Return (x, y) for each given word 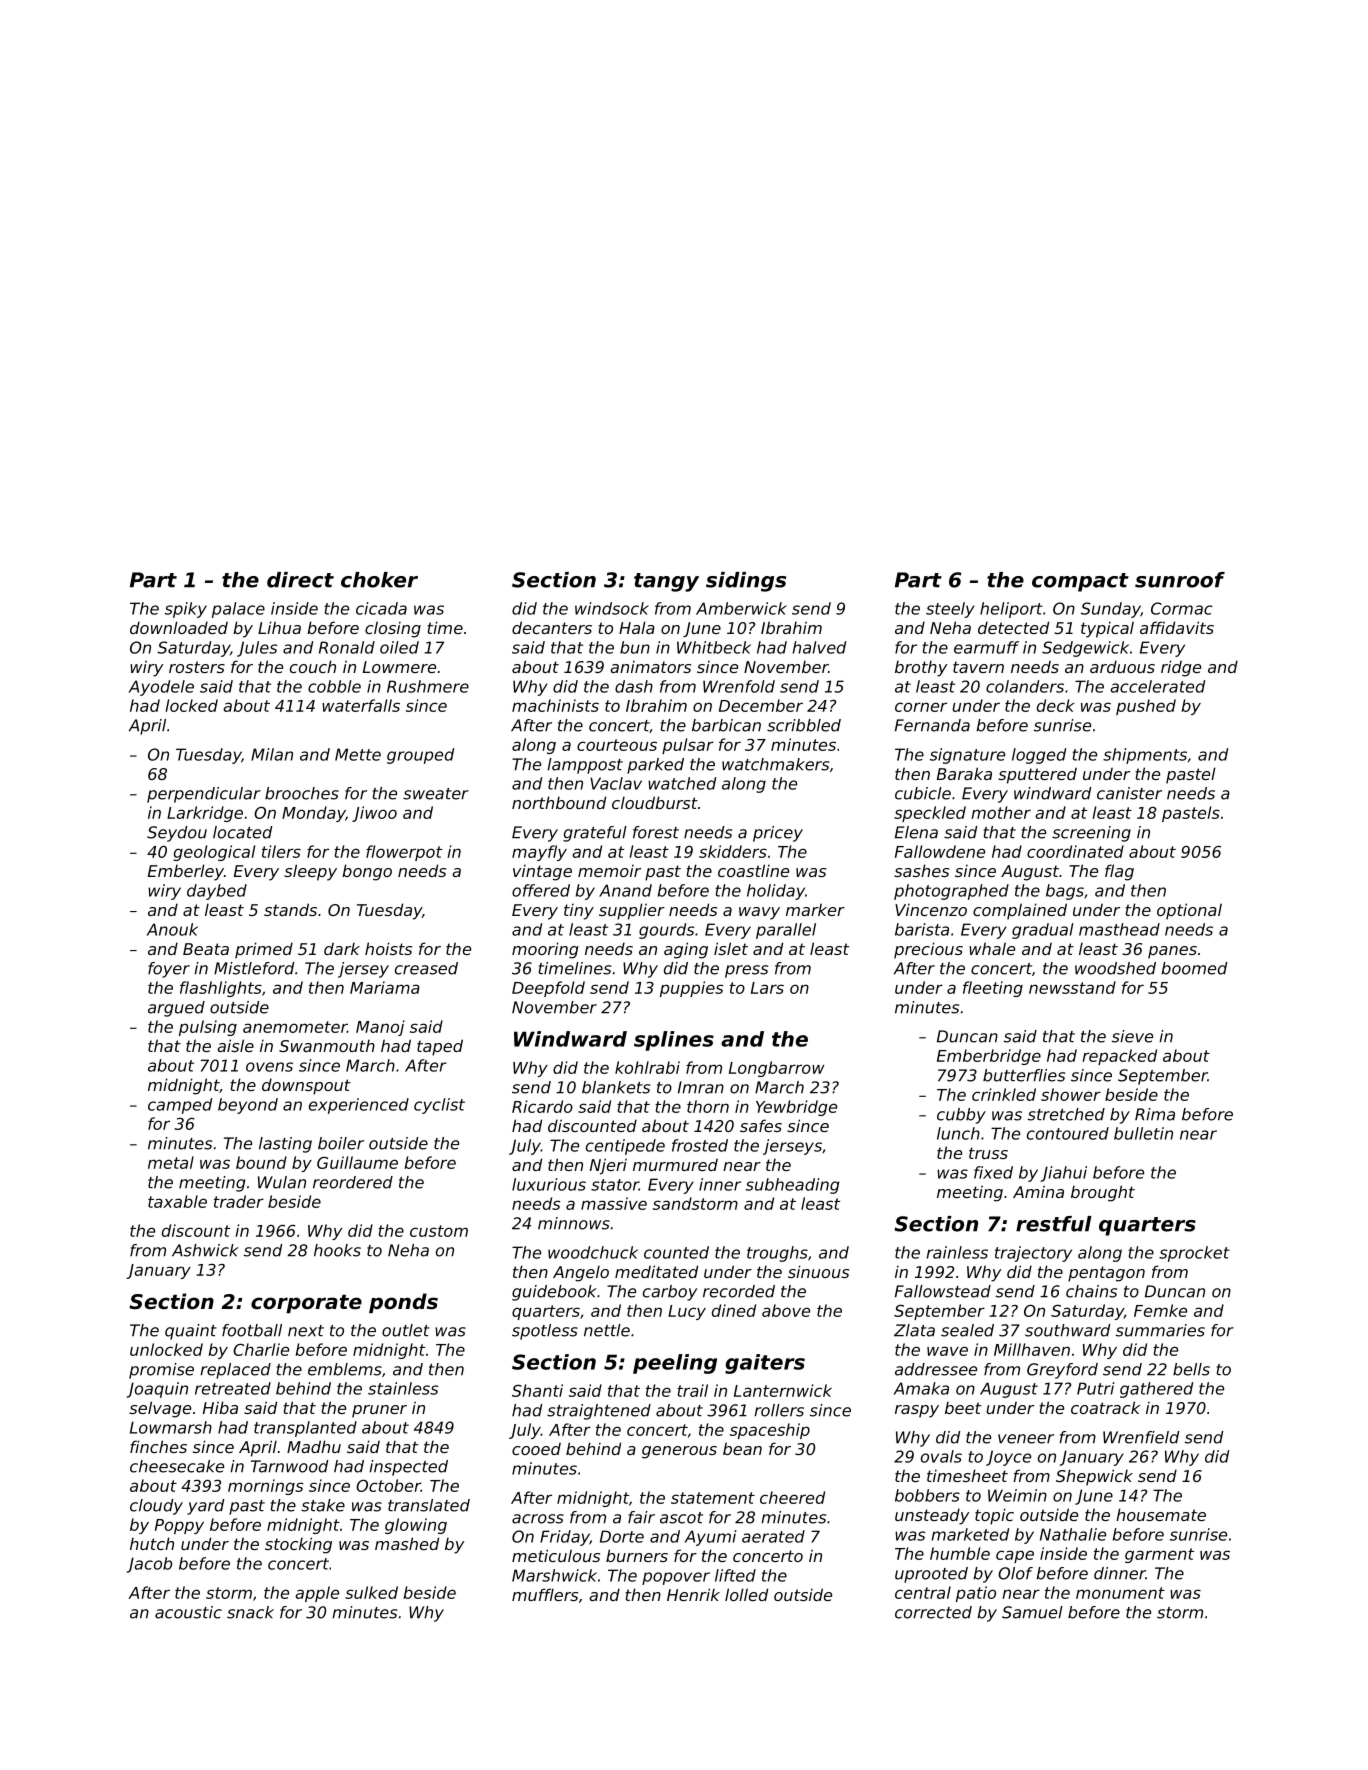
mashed (407, 1543)
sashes (921, 870)
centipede (625, 1147)
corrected (933, 1612)
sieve (1132, 1036)
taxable (177, 1201)
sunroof (1180, 580)
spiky (186, 610)
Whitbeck (714, 647)
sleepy (310, 872)
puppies (691, 989)
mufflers (545, 1594)
